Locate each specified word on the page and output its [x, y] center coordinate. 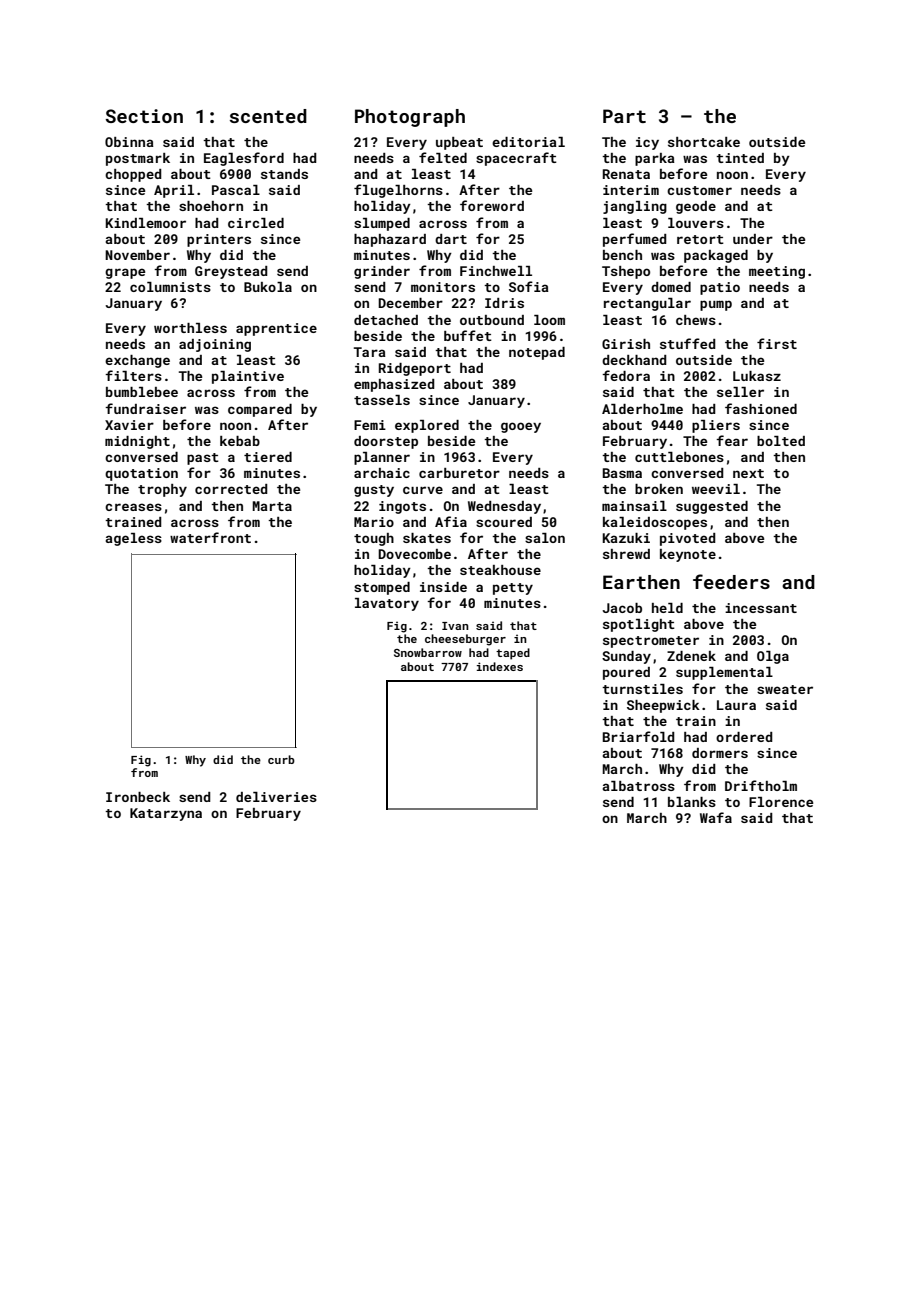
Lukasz [757, 376]
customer [699, 190]
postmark [138, 159]
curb [281, 759]
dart [451, 239]
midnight [137, 442]
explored [427, 426]
